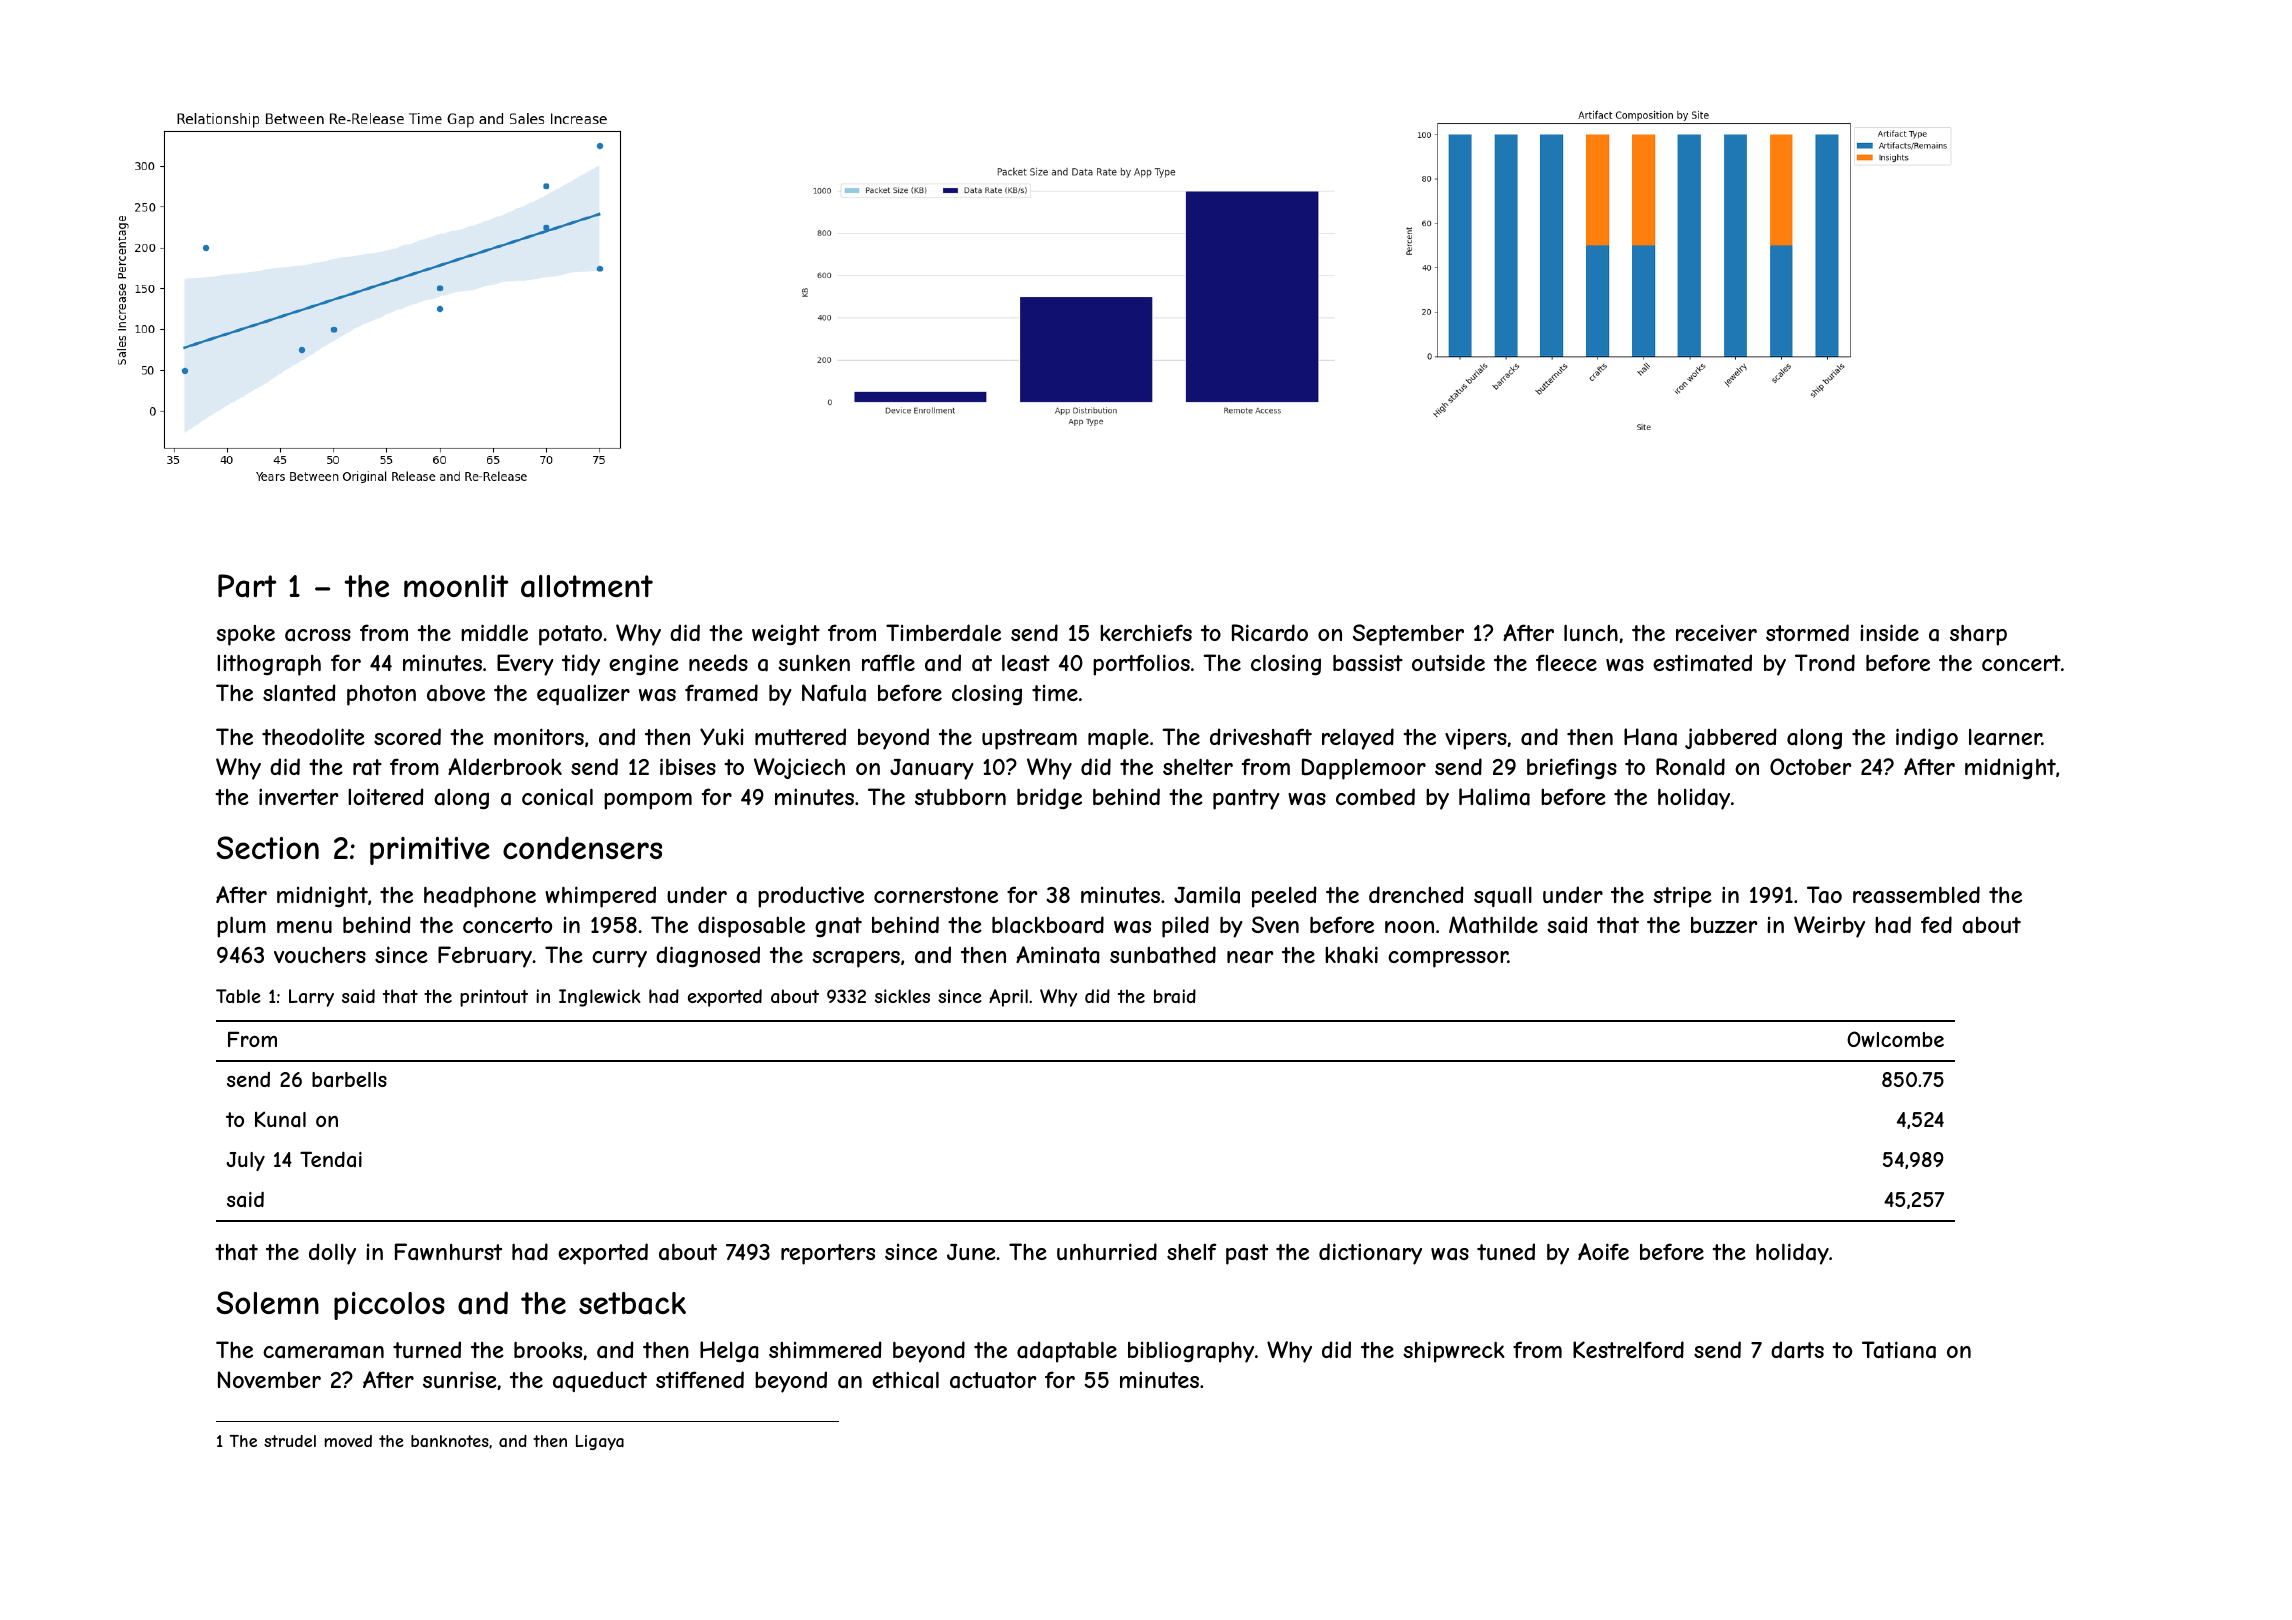  I want to click on Part, so click(247, 586).
